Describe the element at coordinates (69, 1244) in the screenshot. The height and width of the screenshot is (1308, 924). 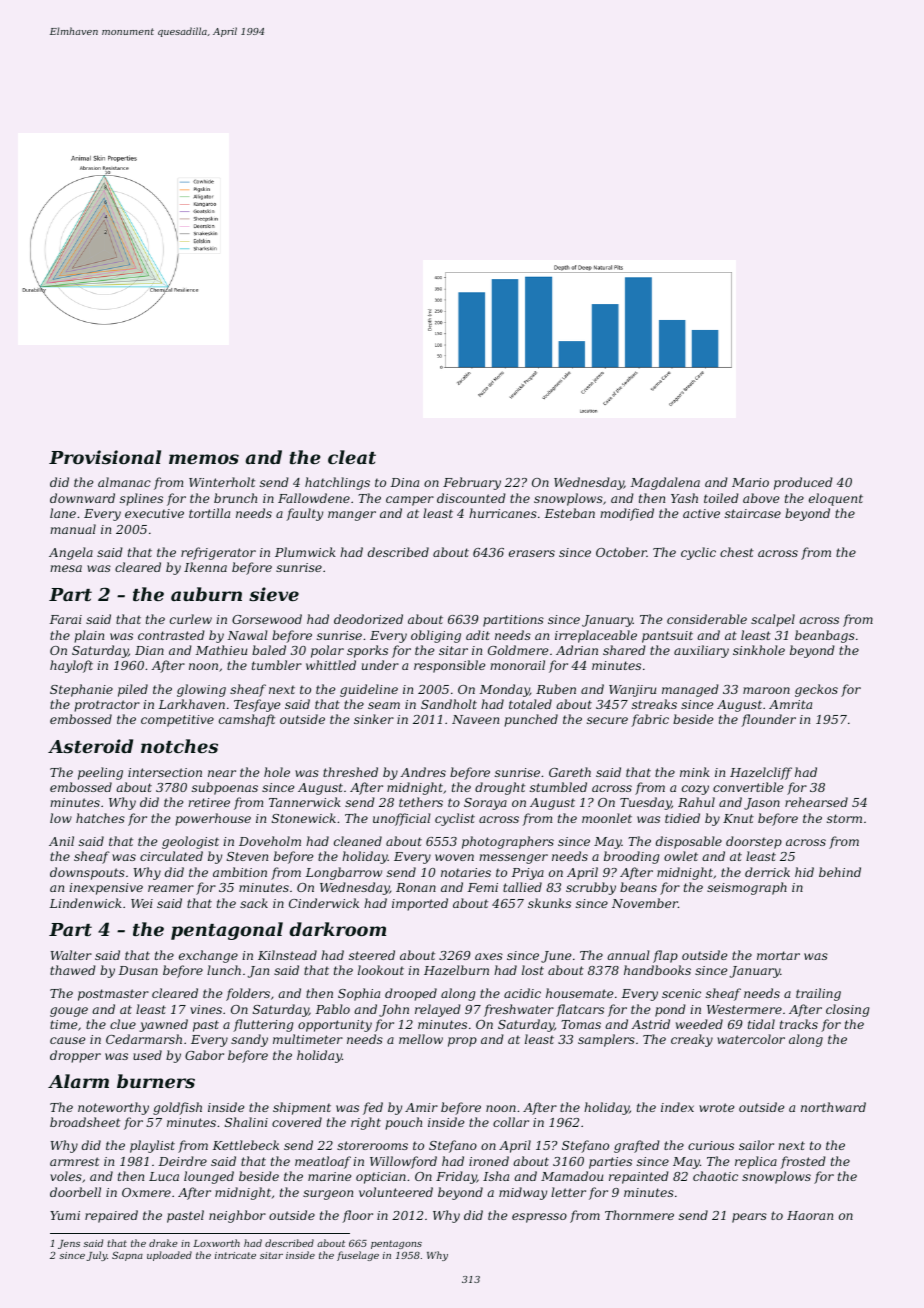
I see `Jens` at that location.
